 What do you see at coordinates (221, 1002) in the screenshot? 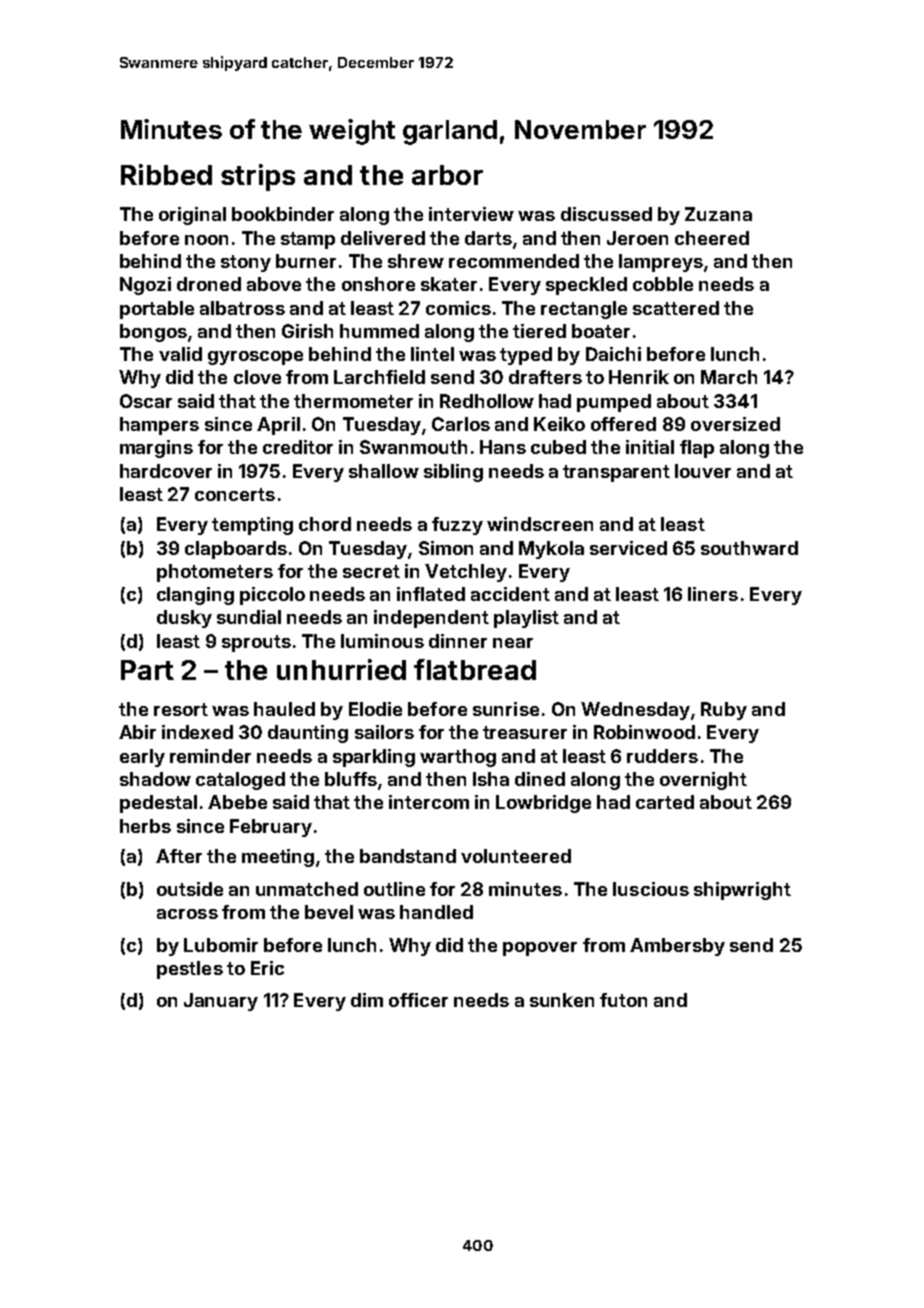
I see `January` at bounding box center [221, 1002].
